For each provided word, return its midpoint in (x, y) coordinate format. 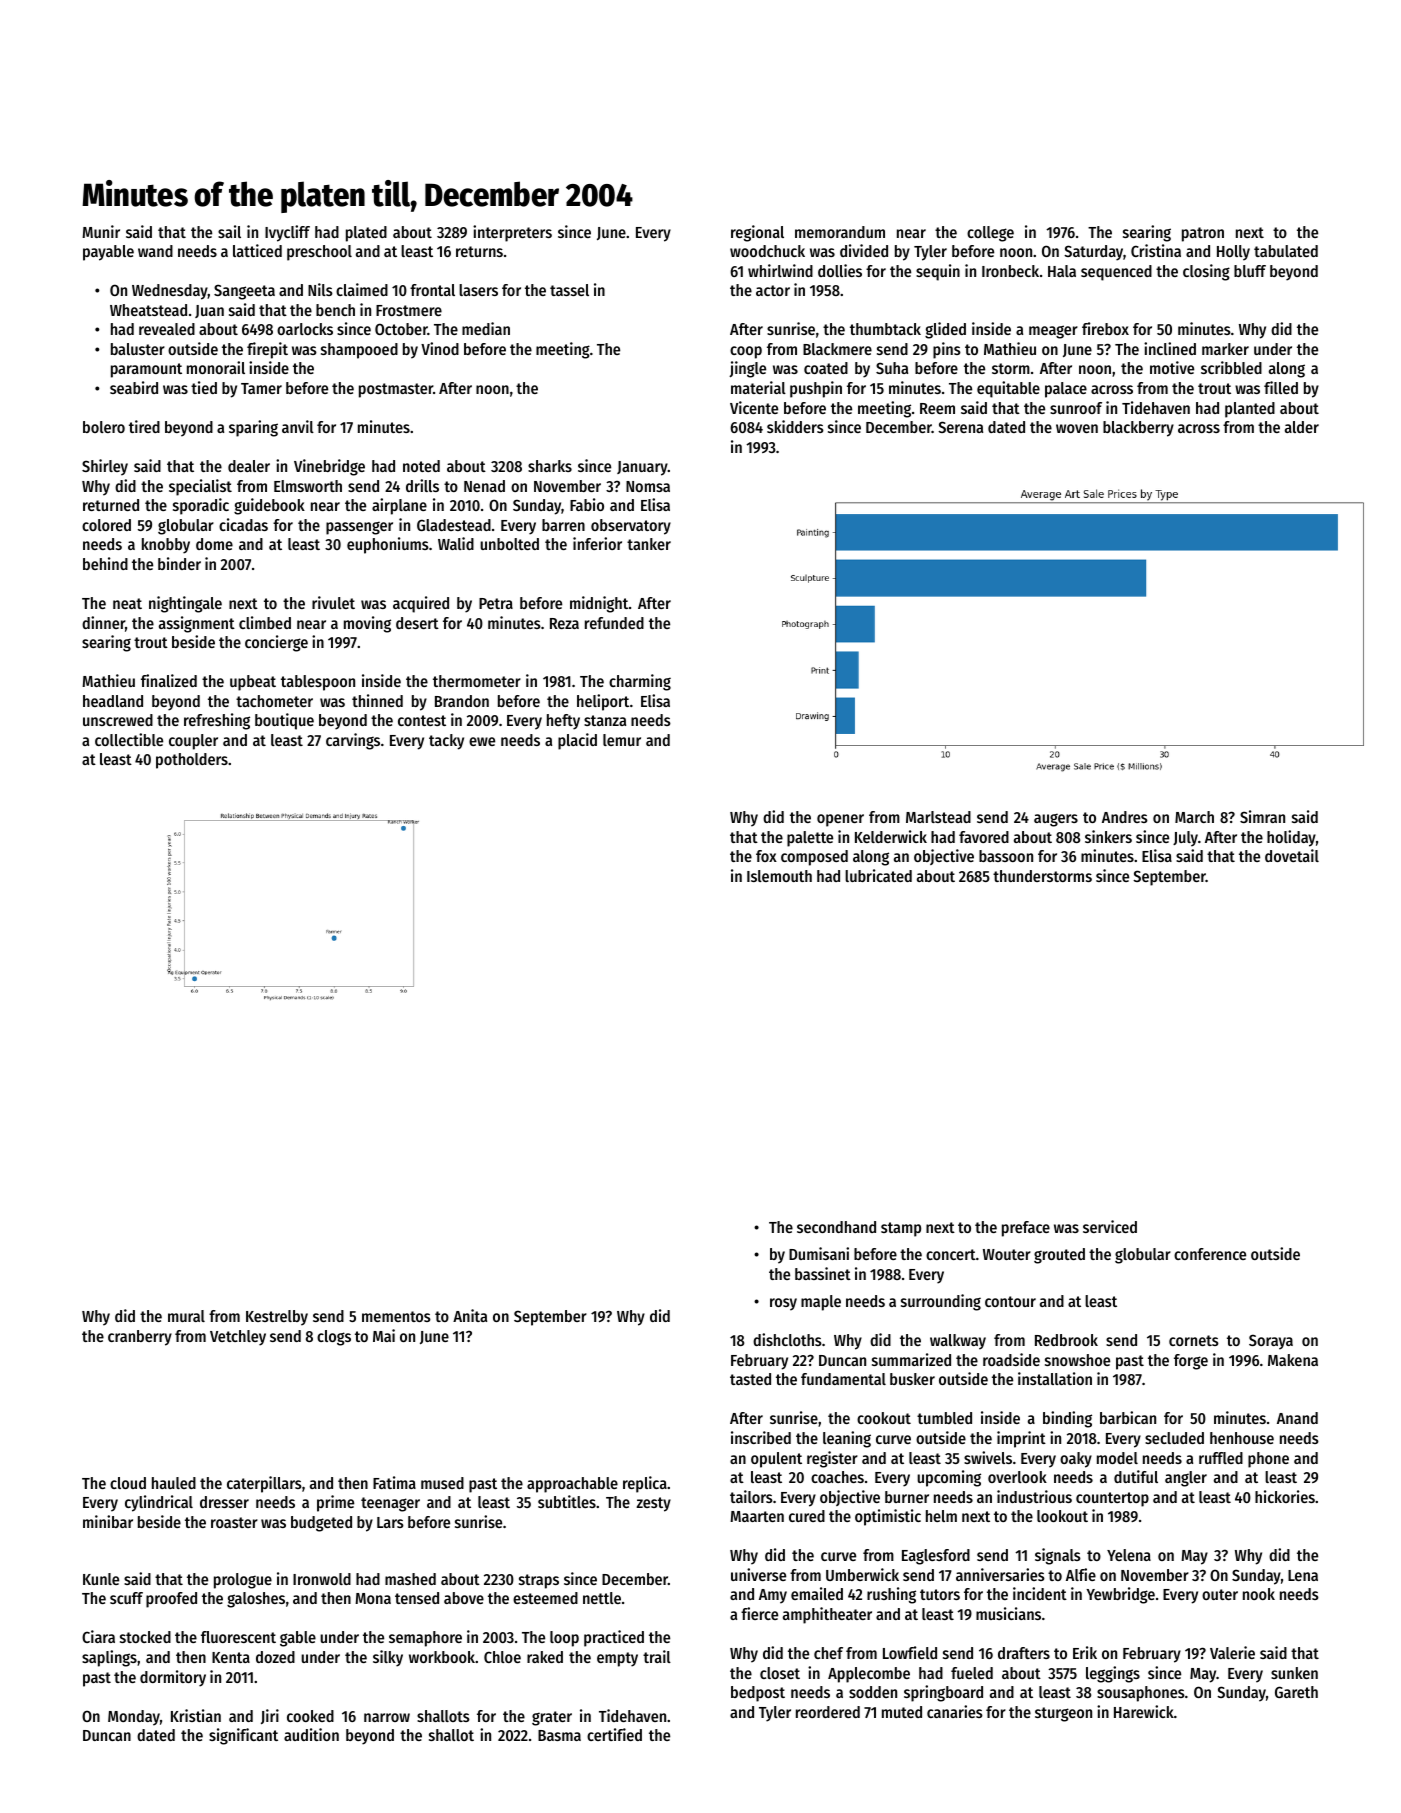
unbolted (509, 544)
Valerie (1232, 1652)
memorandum (840, 232)
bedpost (758, 1694)
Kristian (196, 1715)
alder (1302, 427)
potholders (192, 761)
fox (766, 856)
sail (229, 231)
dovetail (1292, 855)
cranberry (140, 1338)
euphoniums (388, 545)
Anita (470, 1315)
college (990, 234)
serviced (1110, 1226)
